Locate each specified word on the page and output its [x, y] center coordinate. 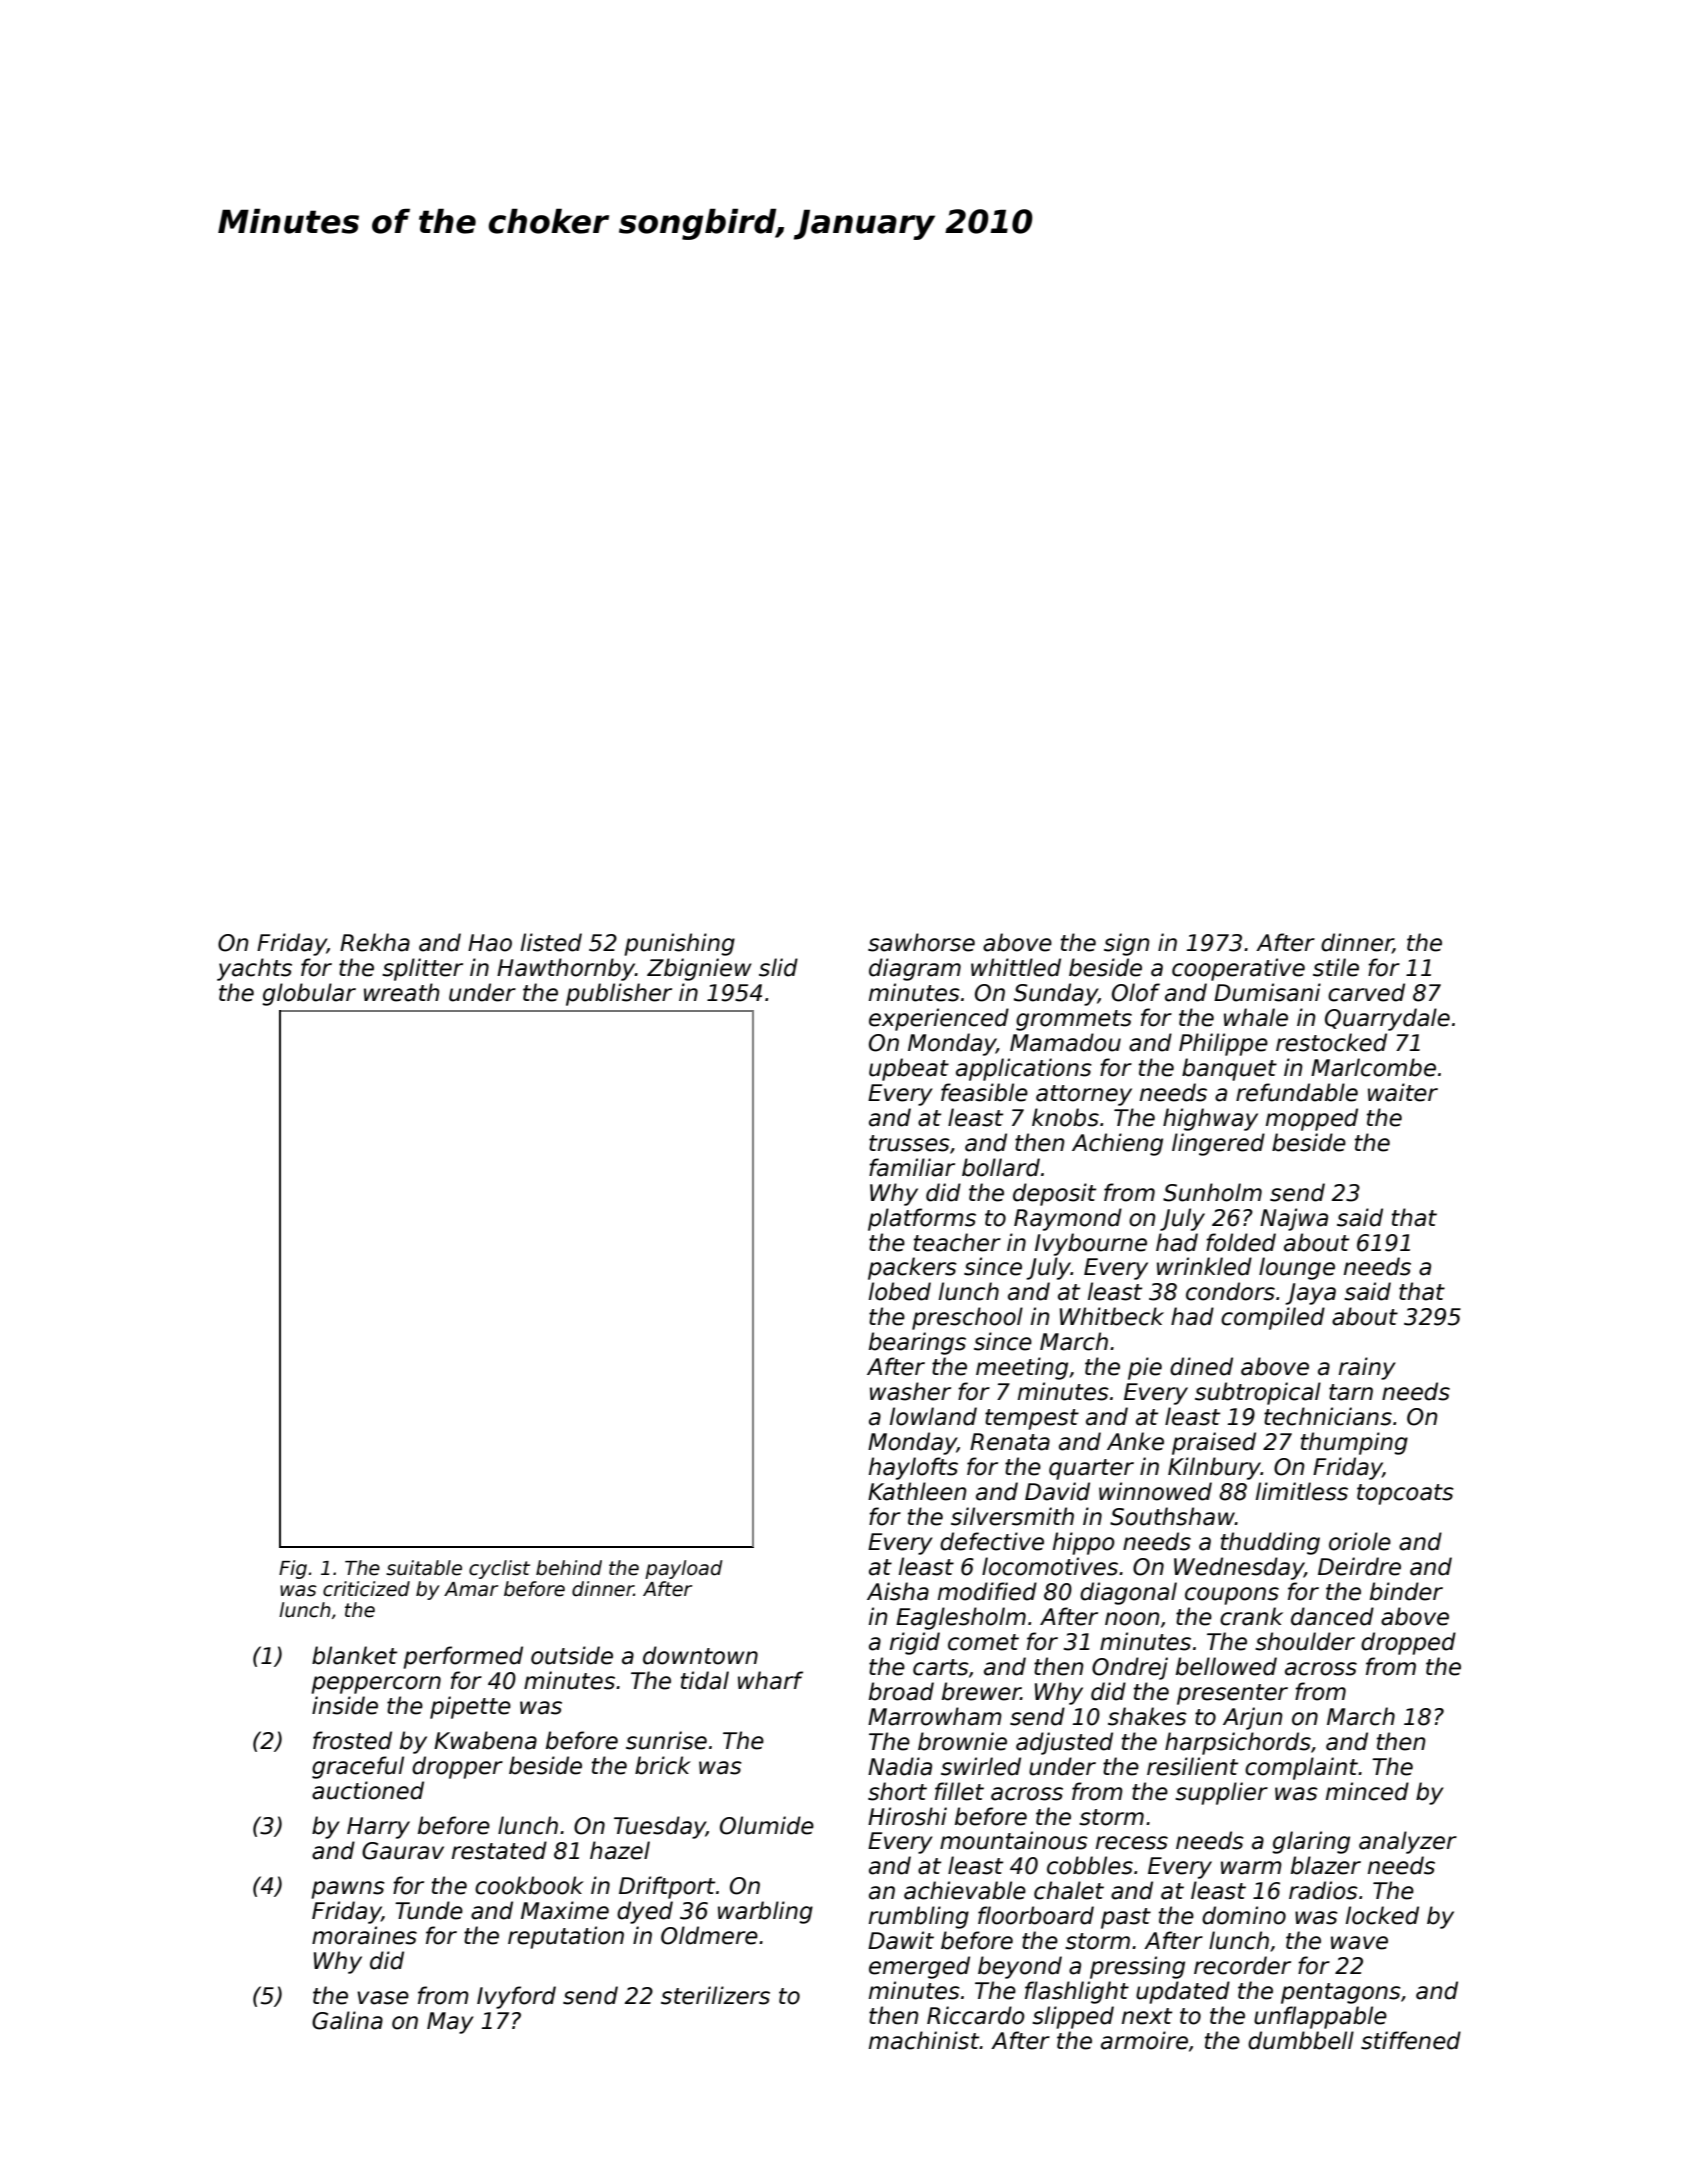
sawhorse [921, 942]
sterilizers [715, 1995]
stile [1336, 967]
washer [910, 1391]
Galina [347, 2020]
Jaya [1310, 1294]
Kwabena [485, 1740]
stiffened [1411, 2040]
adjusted [1064, 1743]
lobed [900, 1291]
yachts [254, 969]
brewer [981, 1691]
